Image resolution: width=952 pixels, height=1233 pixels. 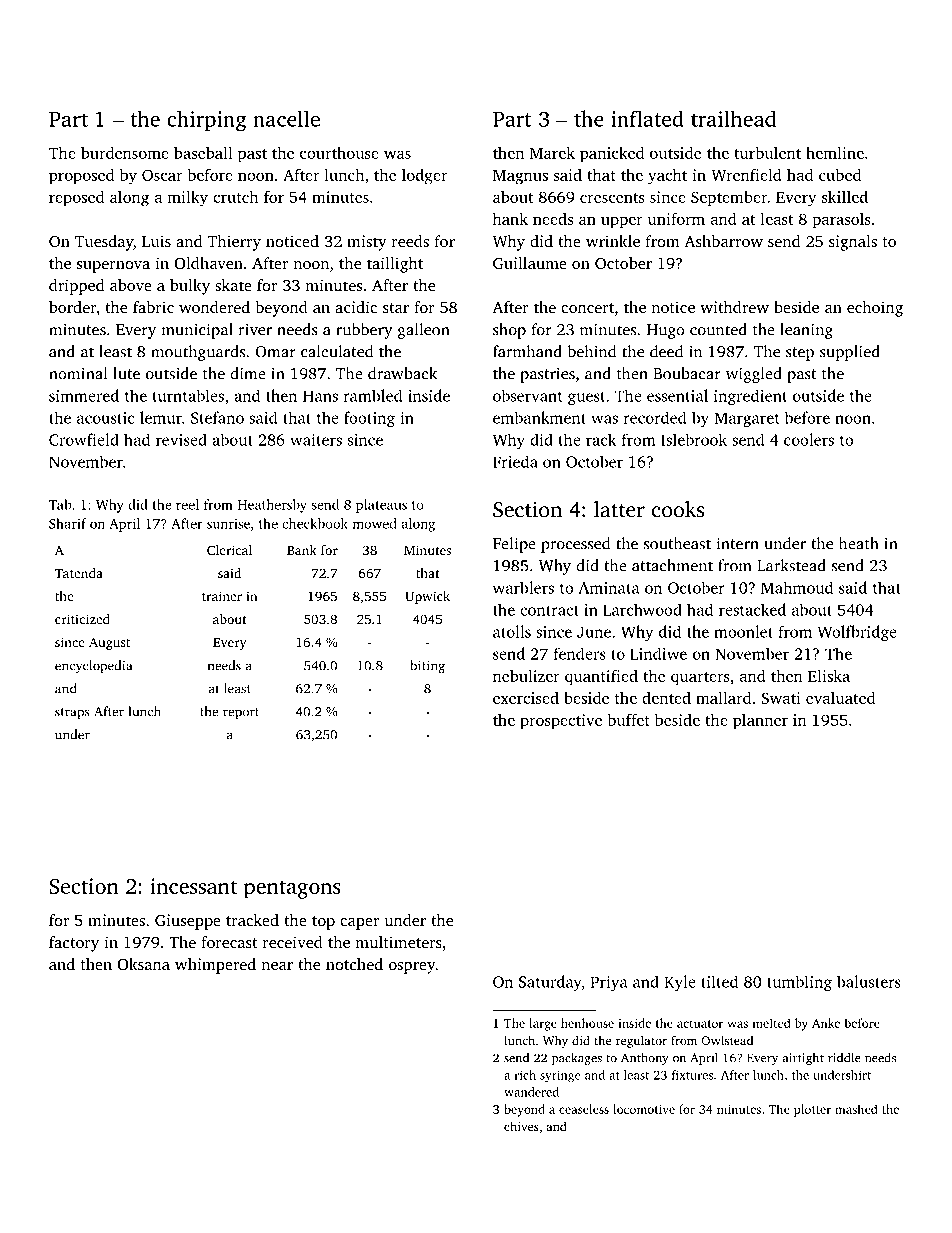 I want to click on buffet, so click(x=628, y=719).
